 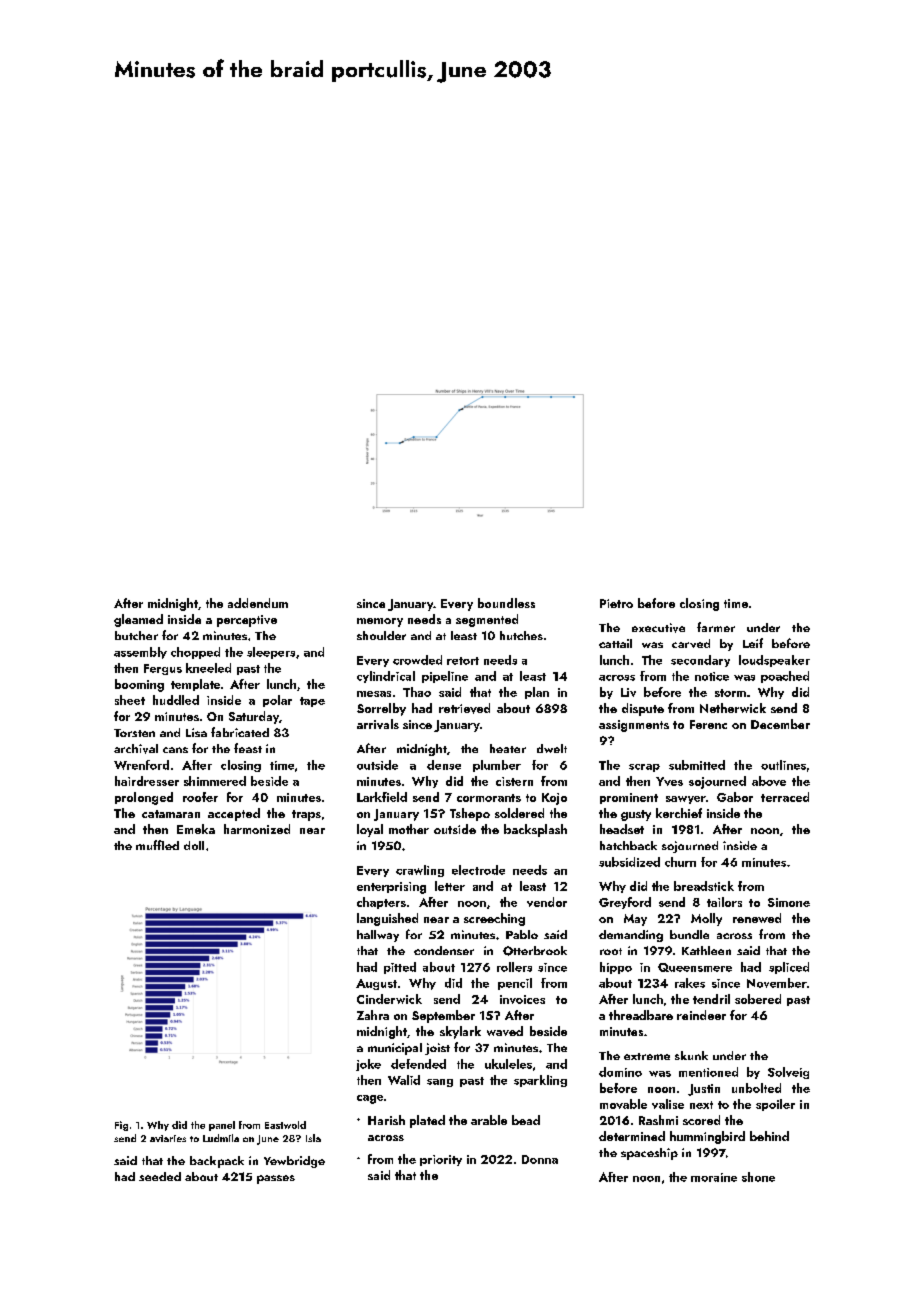 I want to click on letter, so click(x=450, y=886).
